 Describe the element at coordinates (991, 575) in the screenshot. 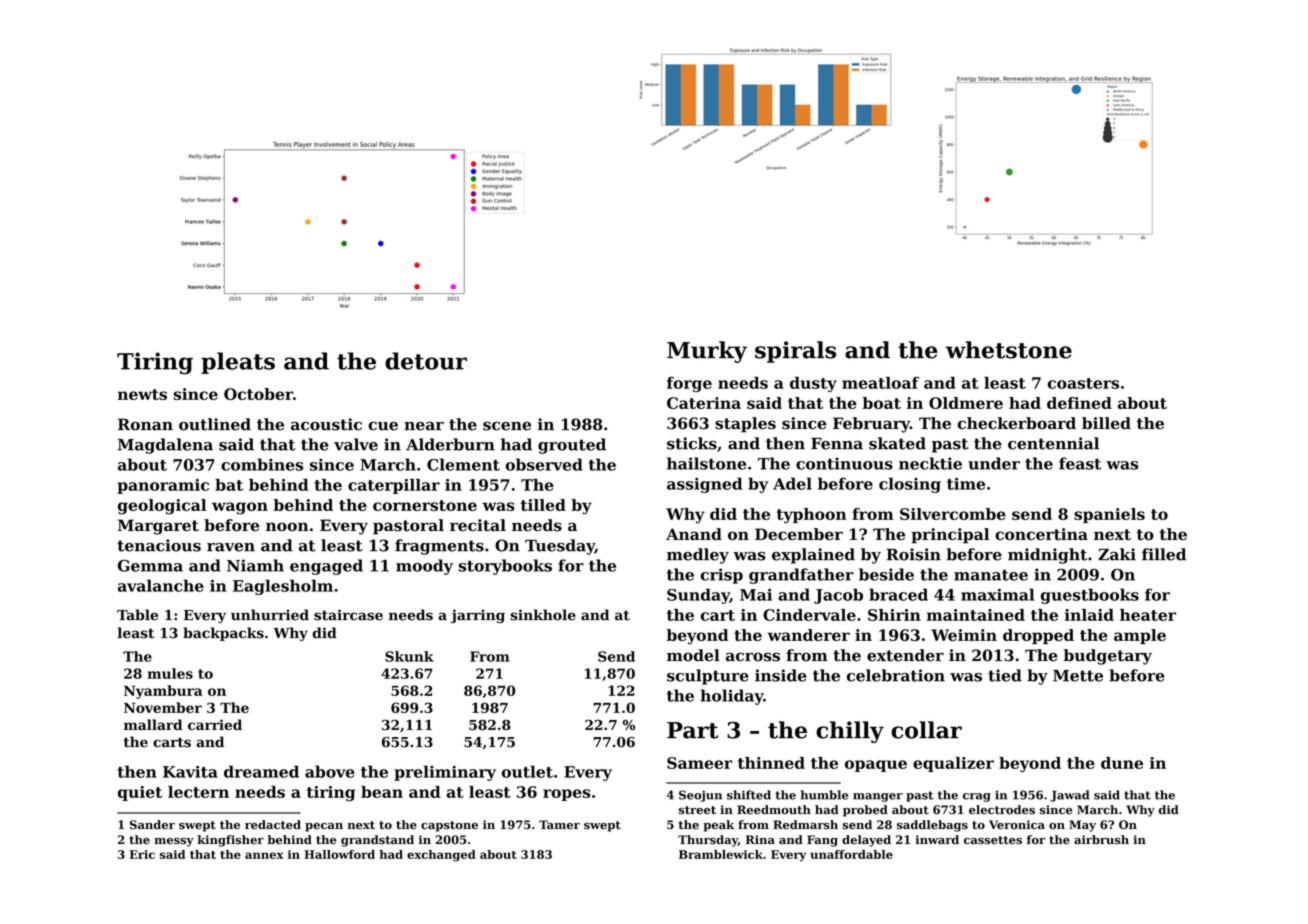

I see `manatee` at that location.
